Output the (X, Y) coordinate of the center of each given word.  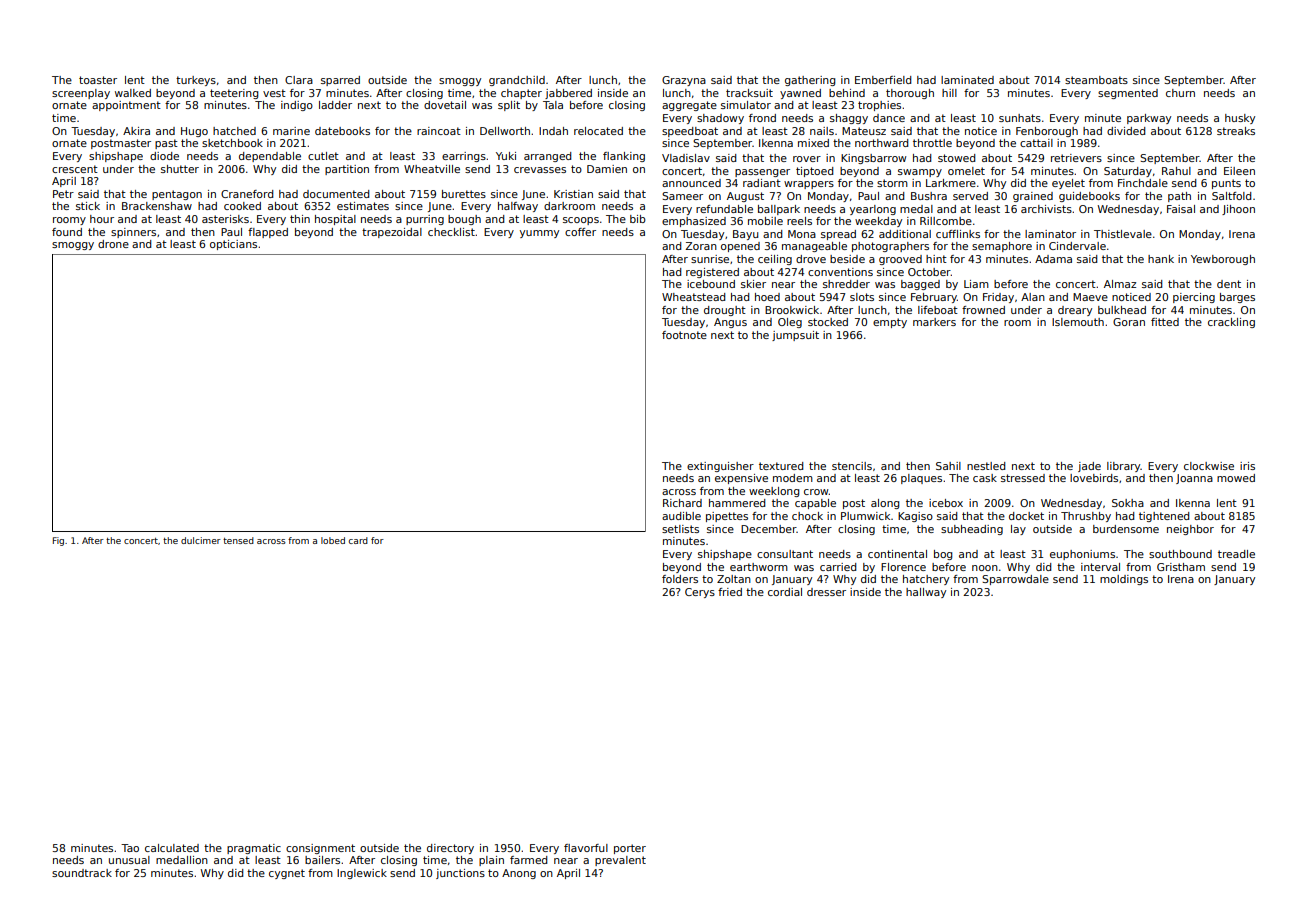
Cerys (700, 593)
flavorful (586, 848)
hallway (926, 593)
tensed (238, 540)
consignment (320, 849)
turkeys (196, 81)
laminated (967, 80)
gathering (810, 81)
